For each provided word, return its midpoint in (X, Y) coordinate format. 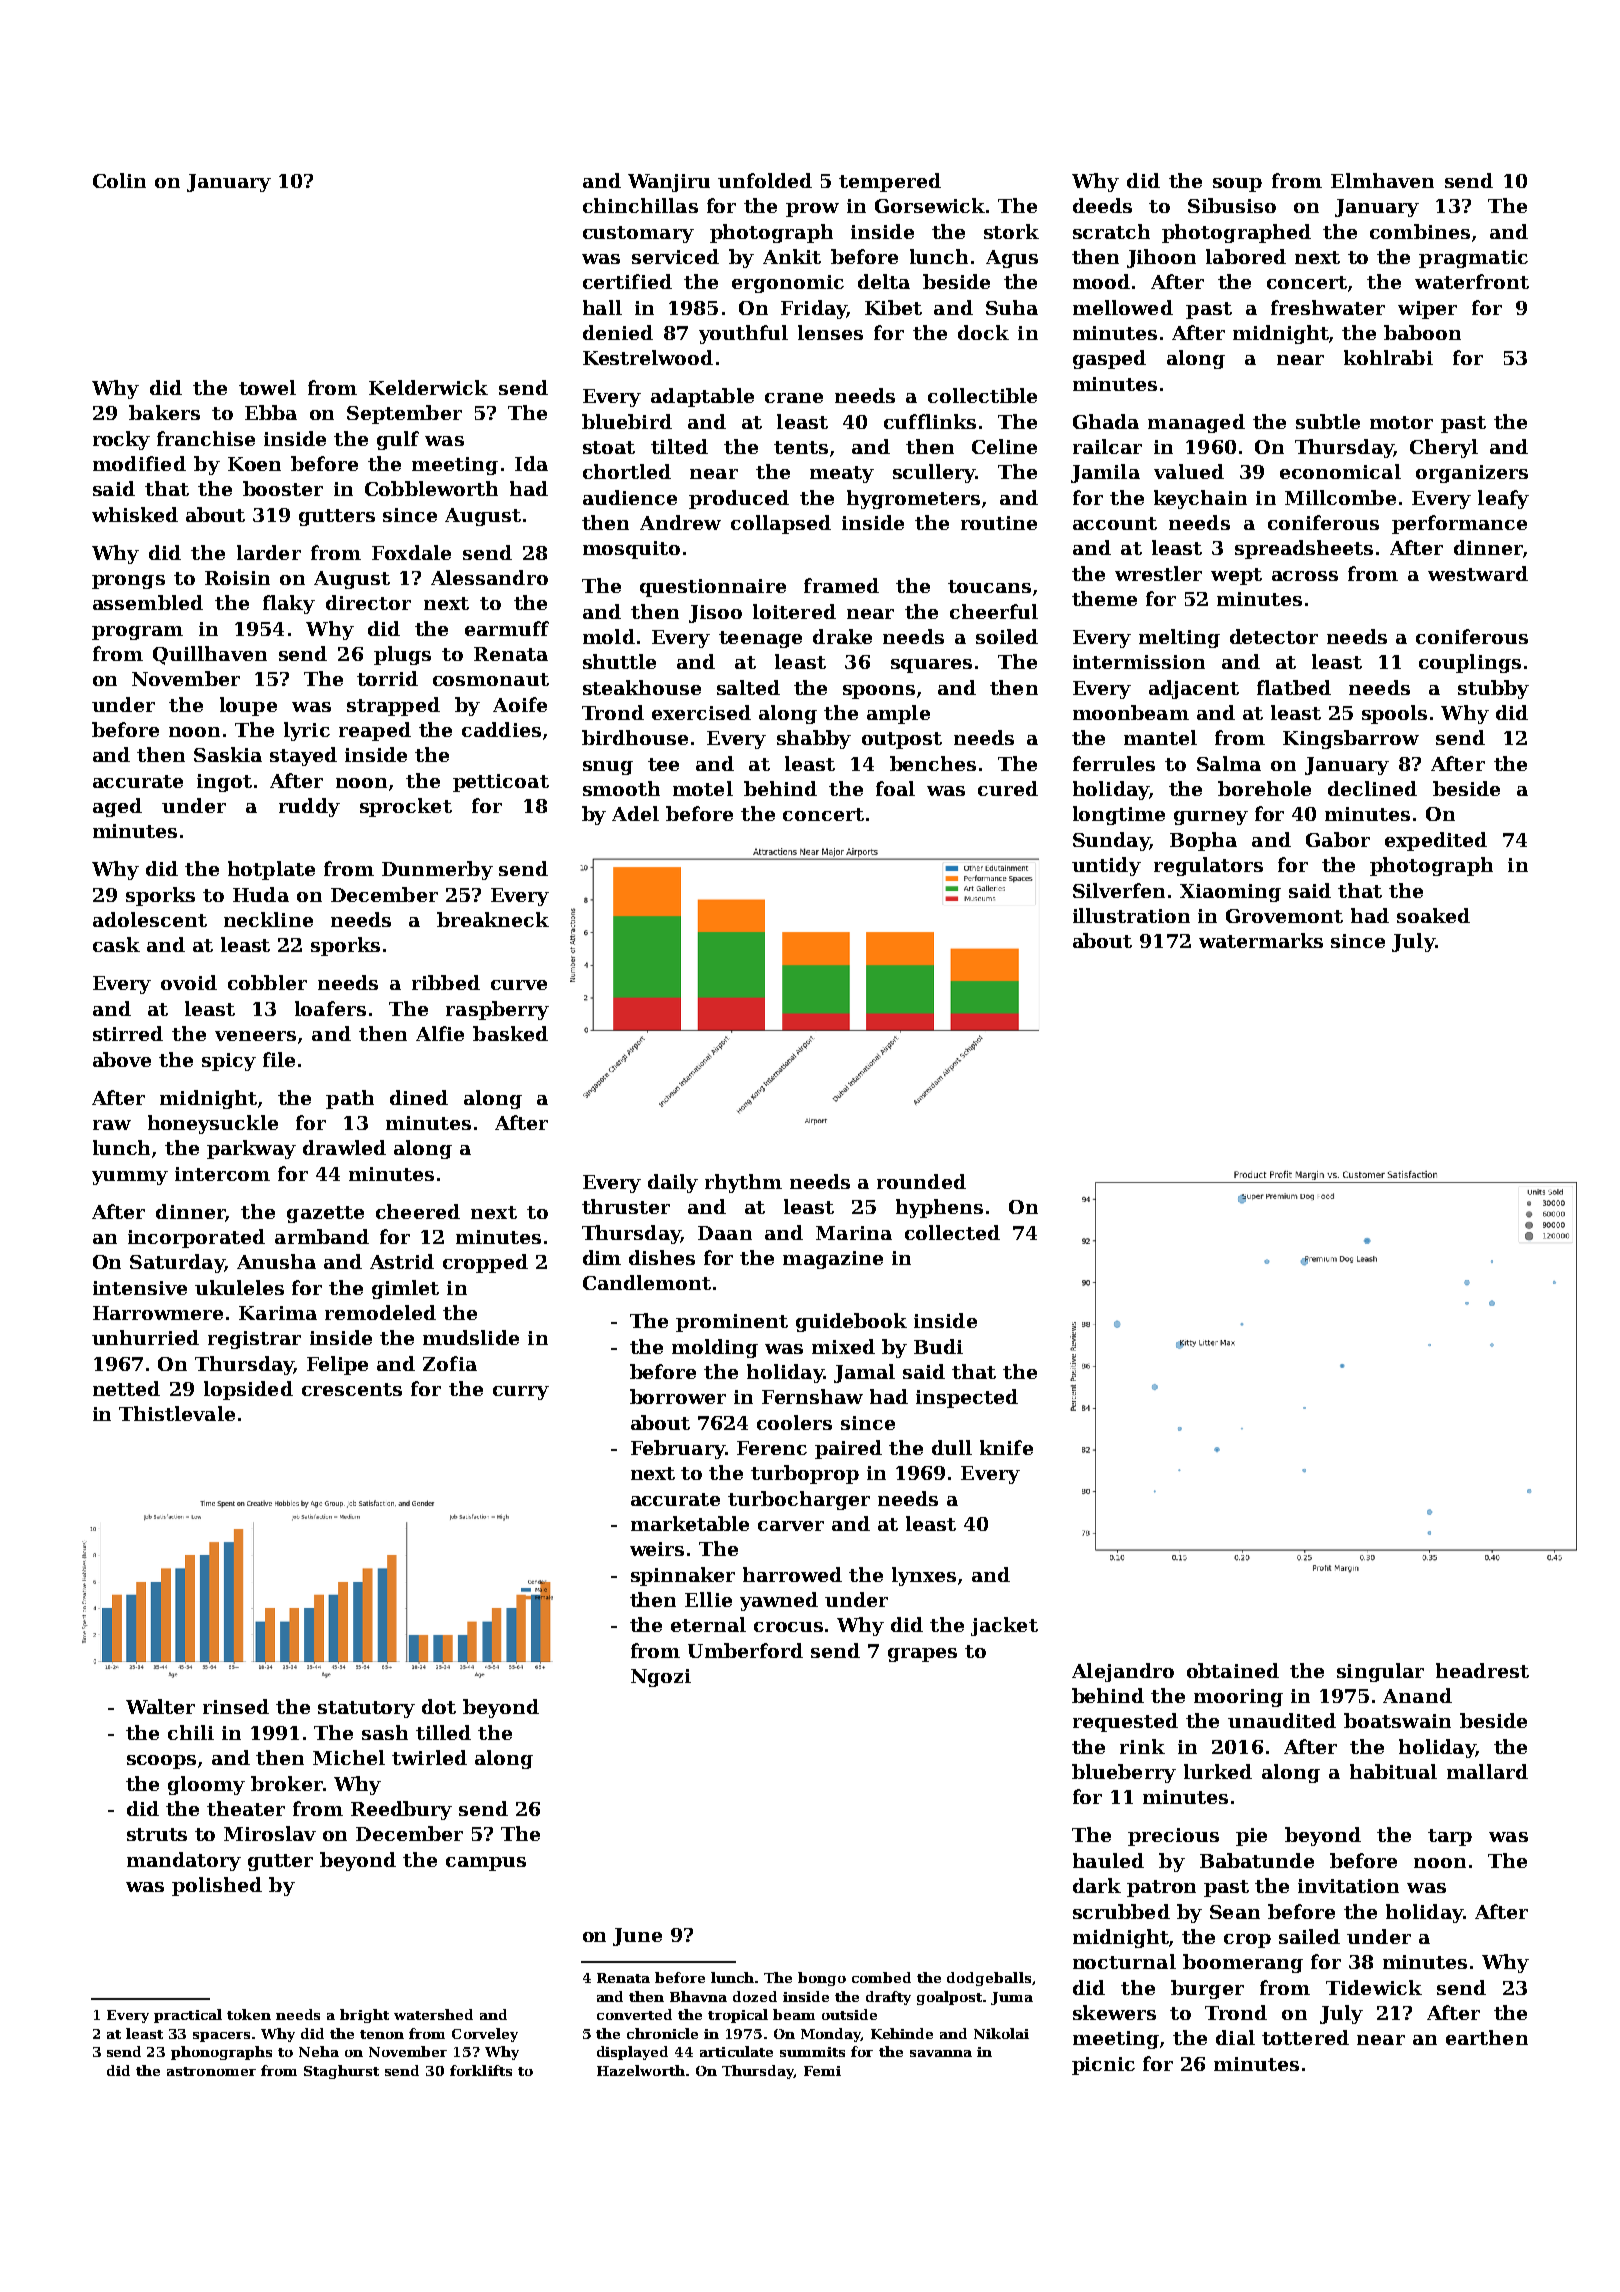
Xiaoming (1230, 893)
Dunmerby (437, 870)
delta (884, 281)
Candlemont (647, 1282)
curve (519, 985)
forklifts (481, 2070)
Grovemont (1284, 916)
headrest (1482, 1670)
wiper (1427, 310)
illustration (1131, 915)
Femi (822, 2071)
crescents (352, 1389)
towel (267, 387)
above (122, 1059)
